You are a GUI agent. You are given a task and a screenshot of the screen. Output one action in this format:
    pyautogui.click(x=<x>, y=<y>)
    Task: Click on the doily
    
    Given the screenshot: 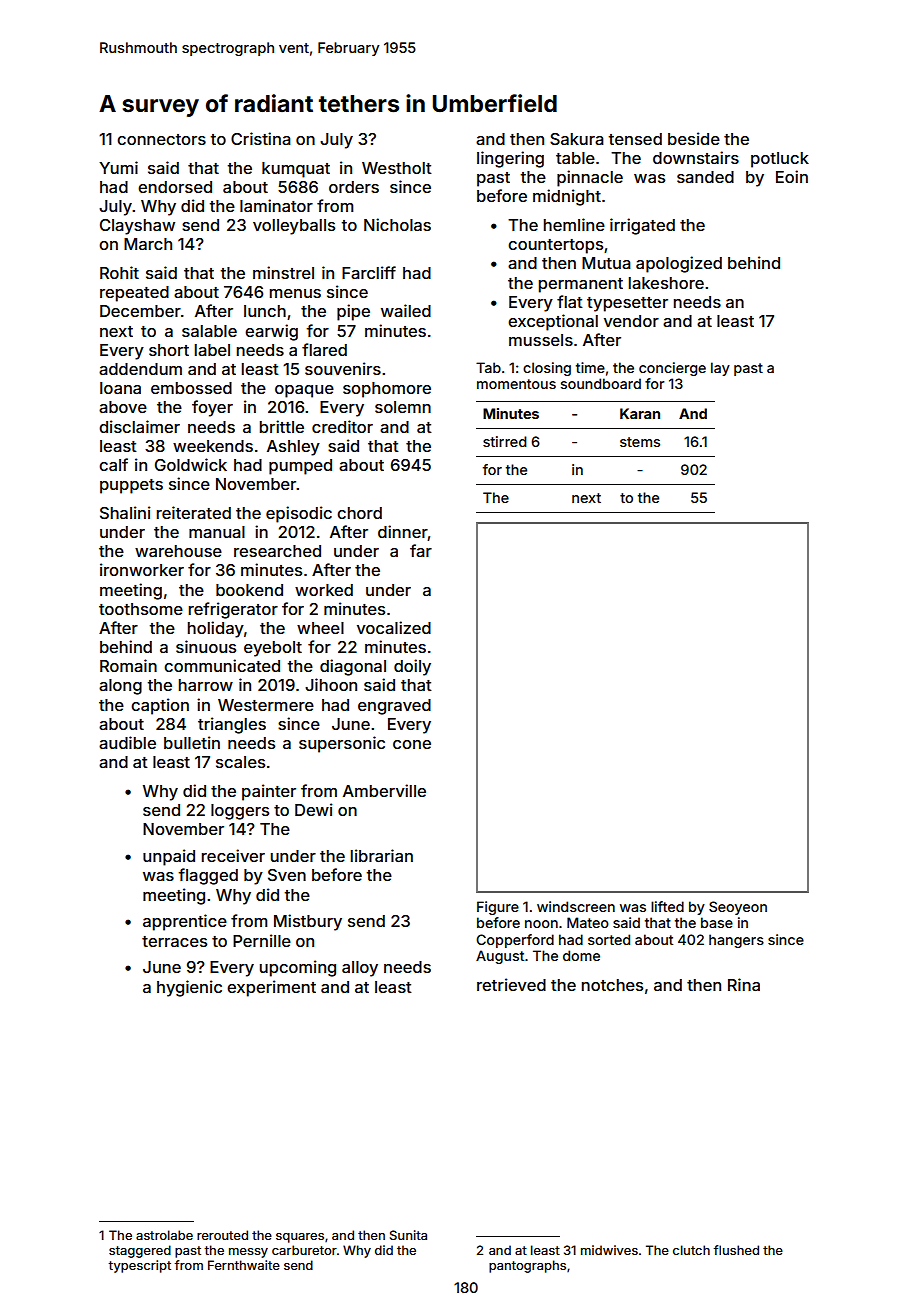 What is the action you would take?
    pyautogui.click(x=412, y=667)
